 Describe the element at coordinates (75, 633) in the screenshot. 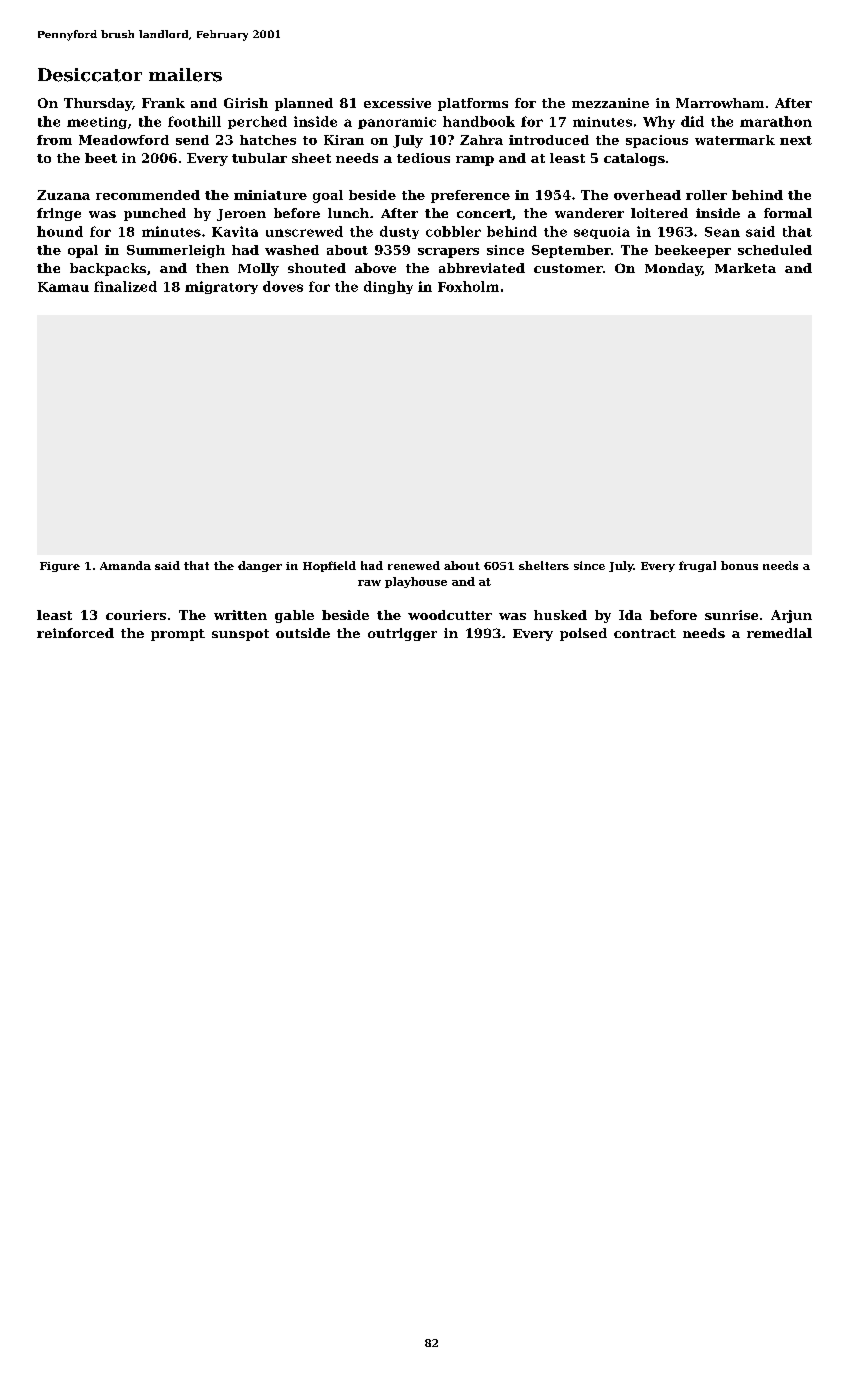

I see `reinforced` at that location.
